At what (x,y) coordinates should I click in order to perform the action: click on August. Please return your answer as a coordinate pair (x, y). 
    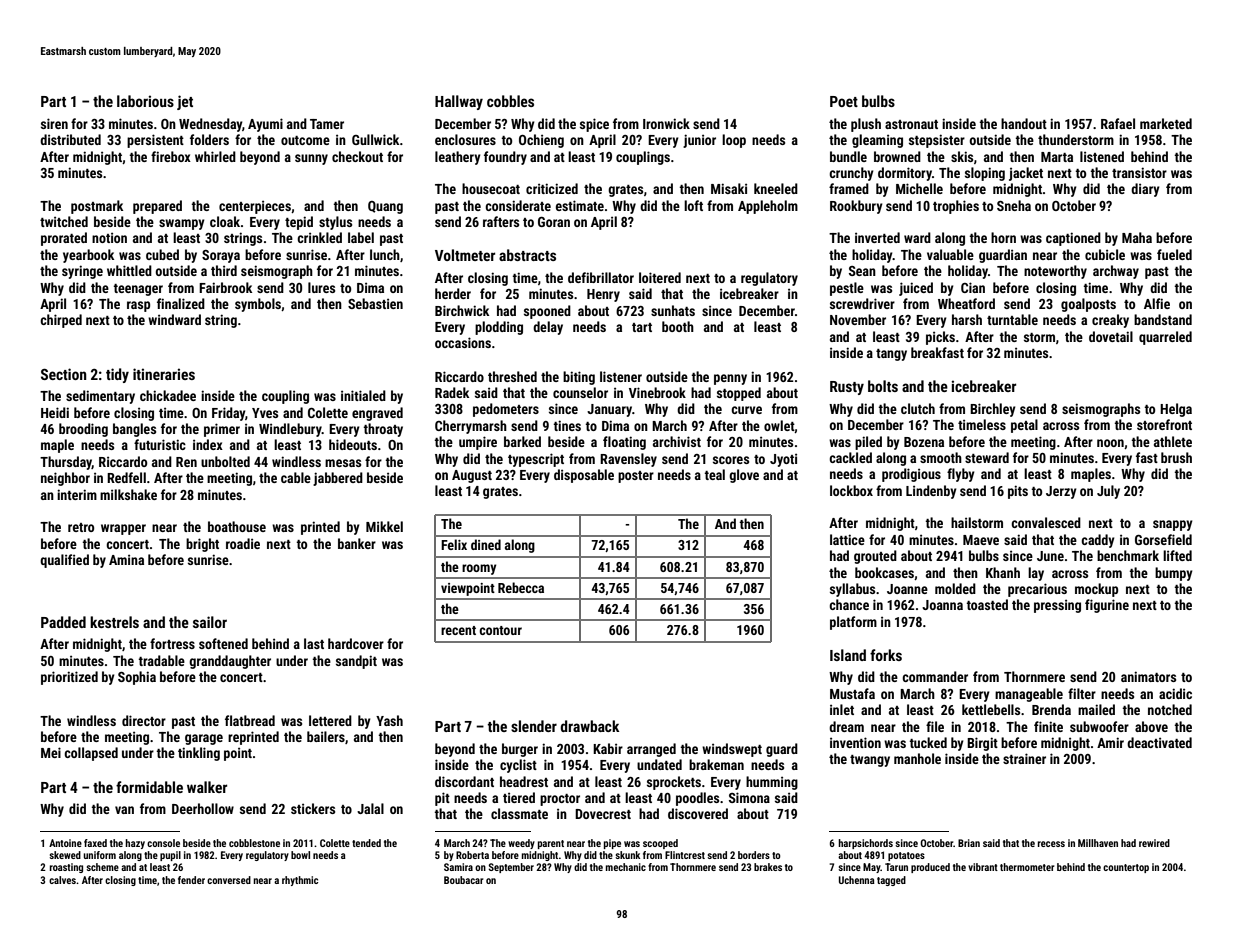
    Looking at the image, I should click on (472, 476).
